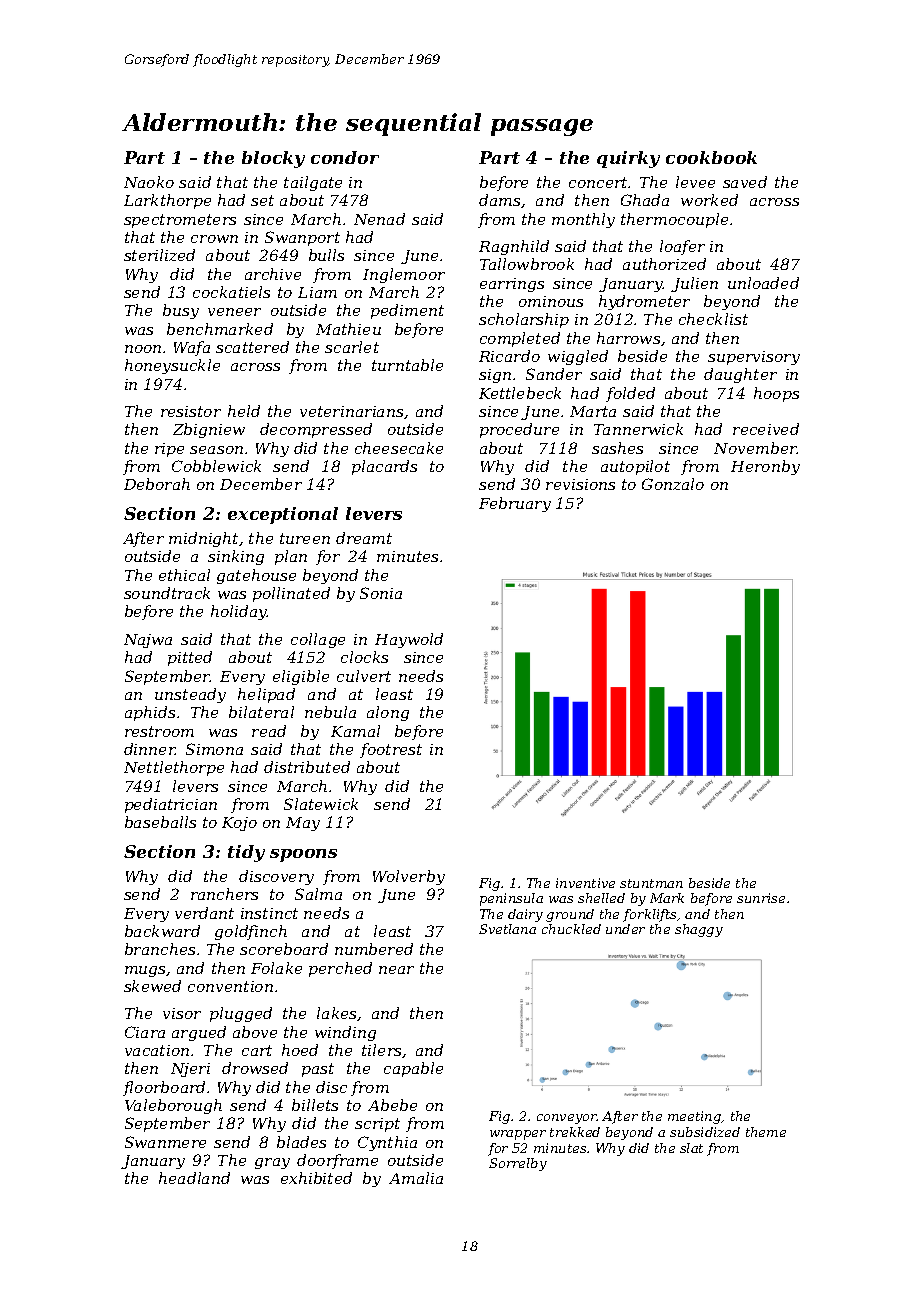 The height and width of the image is (1308, 924). I want to click on Sonia, so click(381, 593).
